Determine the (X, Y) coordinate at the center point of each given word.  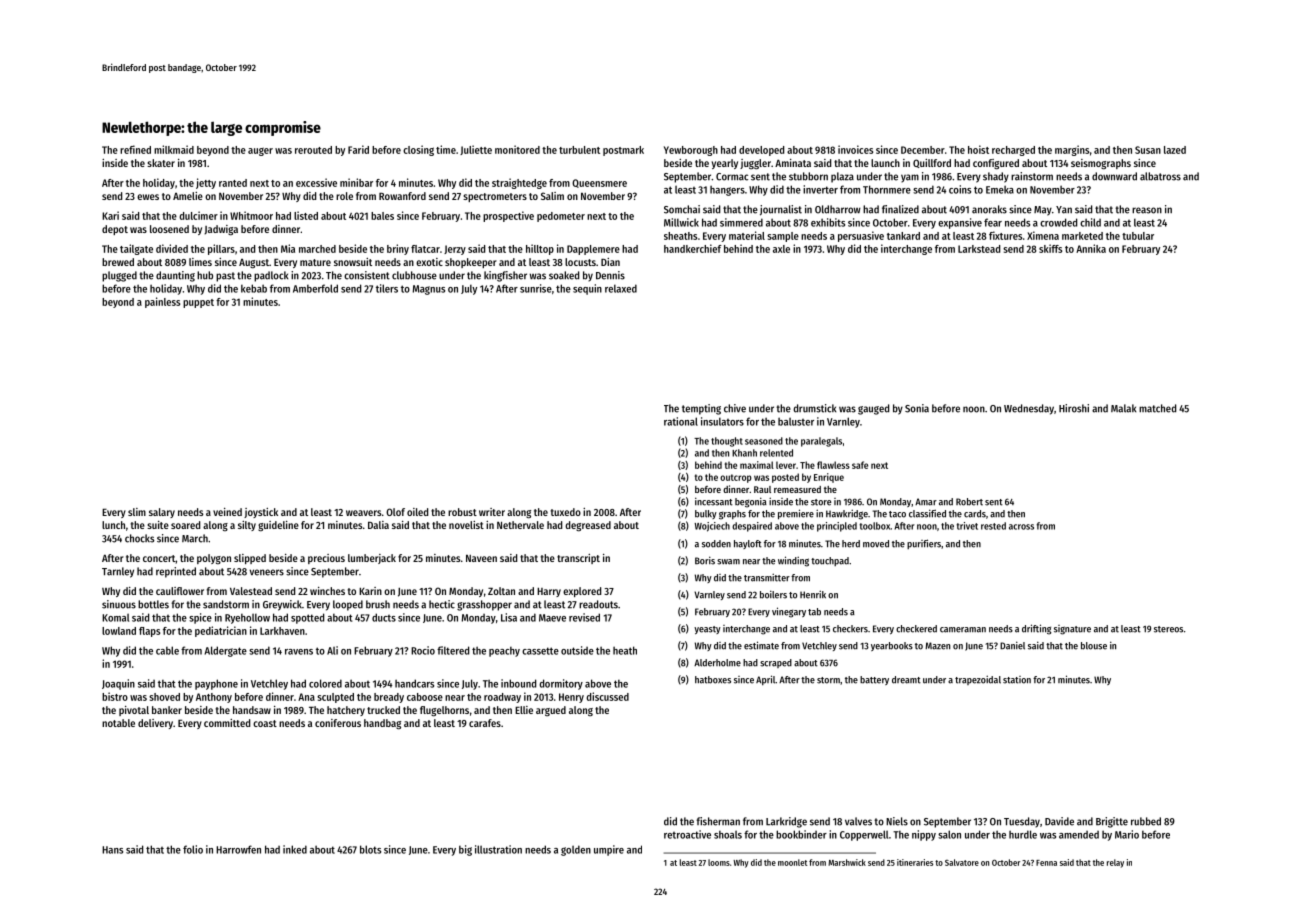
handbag (382, 724)
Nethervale (520, 525)
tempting (701, 409)
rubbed (1146, 821)
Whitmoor (251, 215)
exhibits (828, 222)
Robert (969, 502)
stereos (1168, 629)
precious (326, 559)
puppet (198, 303)
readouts (598, 604)
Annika (1091, 248)
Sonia (917, 408)
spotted (307, 618)
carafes (485, 723)
